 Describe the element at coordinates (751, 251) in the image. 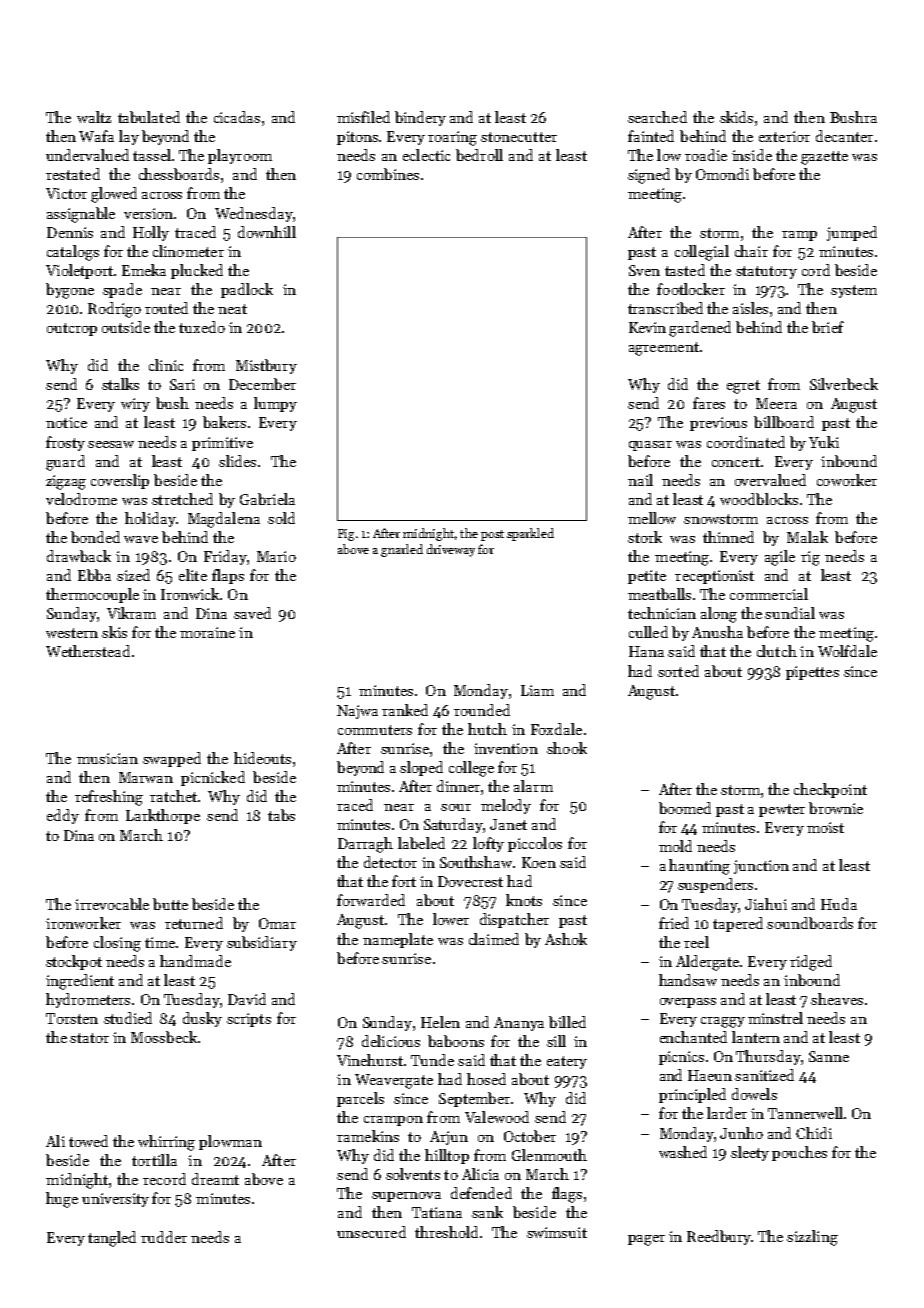

I see `chair` at that location.
